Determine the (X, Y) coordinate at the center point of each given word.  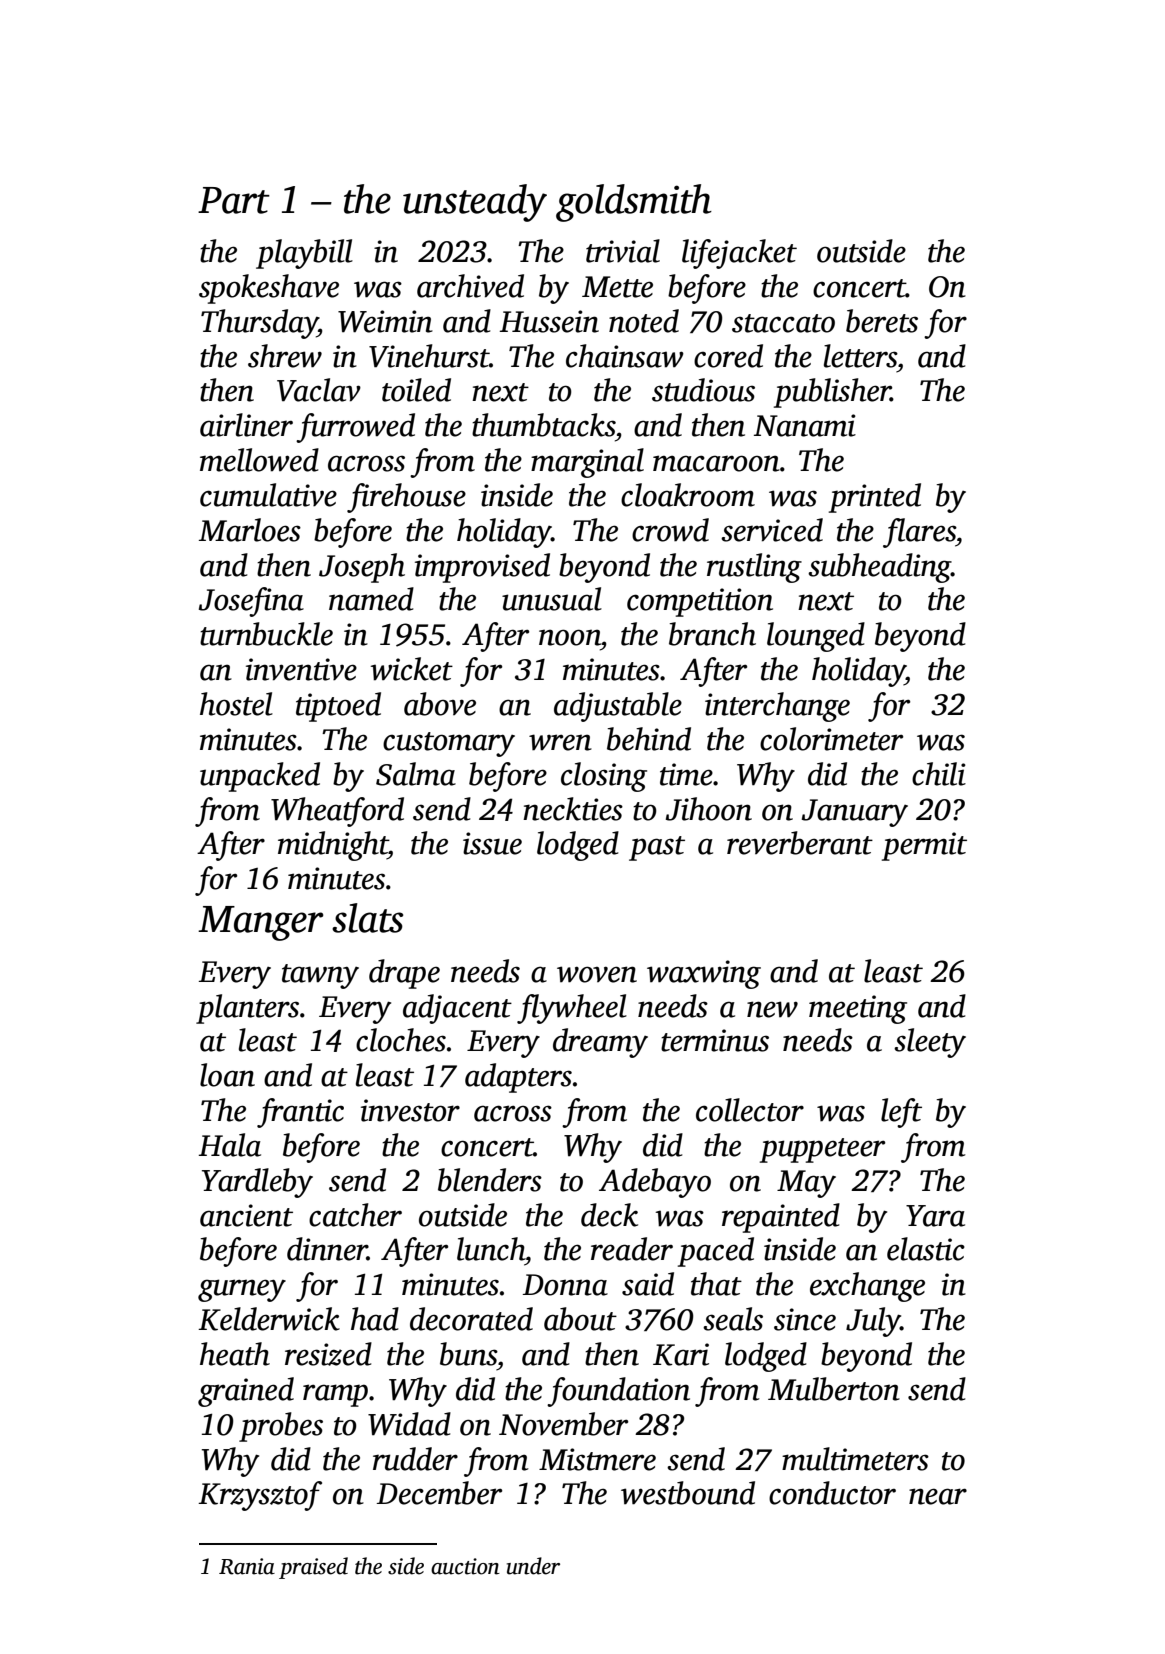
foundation (618, 1392)
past (657, 848)
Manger (261, 923)
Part (234, 200)
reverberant (800, 843)
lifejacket (739, 254)
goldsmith (634, 203)
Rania (247, 1566)
